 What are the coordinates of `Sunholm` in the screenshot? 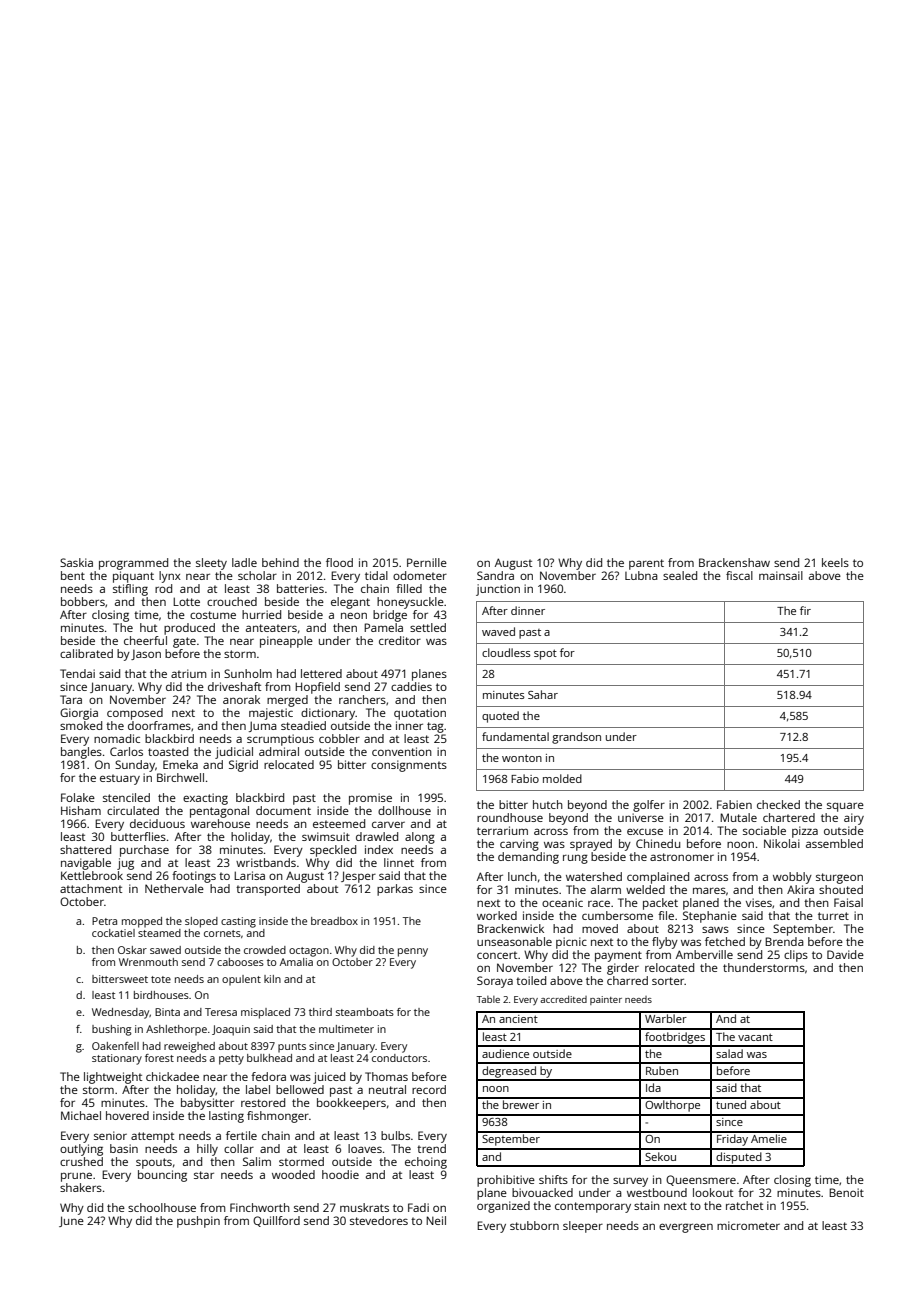 It's located at (248, 673).
